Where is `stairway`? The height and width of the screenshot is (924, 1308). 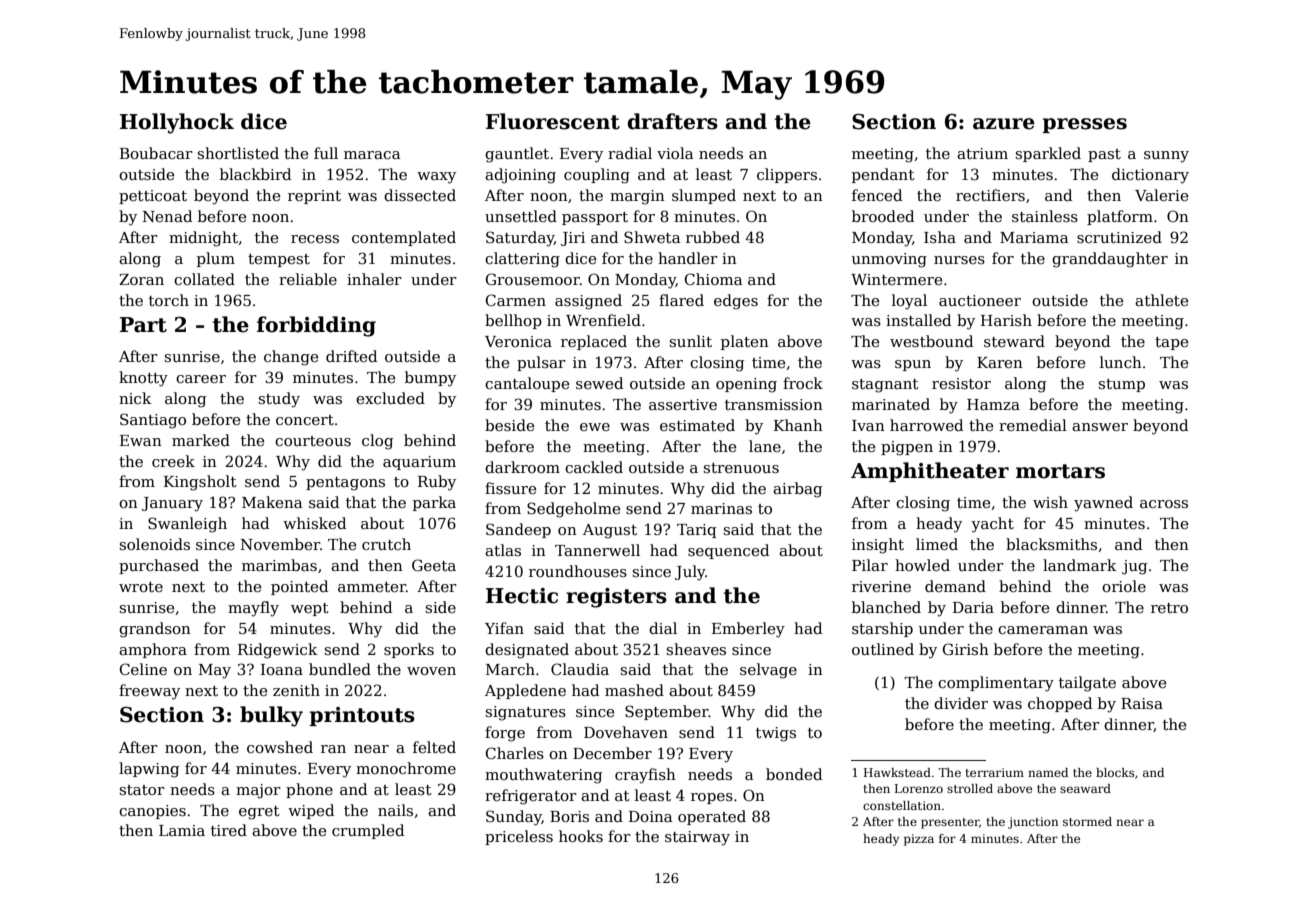 stairway is located at coordinates (697, 838).
